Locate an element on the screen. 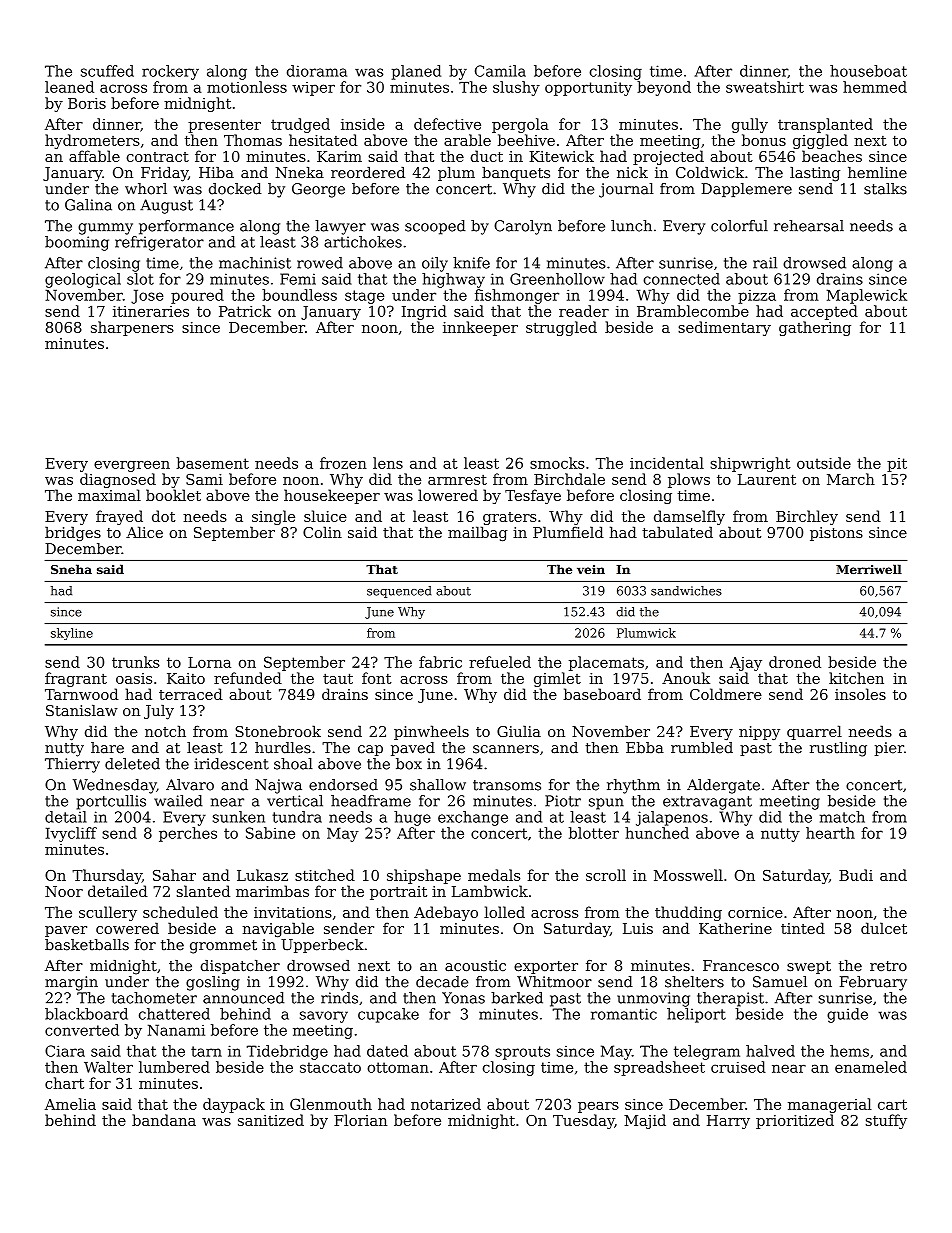 The image size is (952, 1233). houseboat is located at coordinates (868, 71).
